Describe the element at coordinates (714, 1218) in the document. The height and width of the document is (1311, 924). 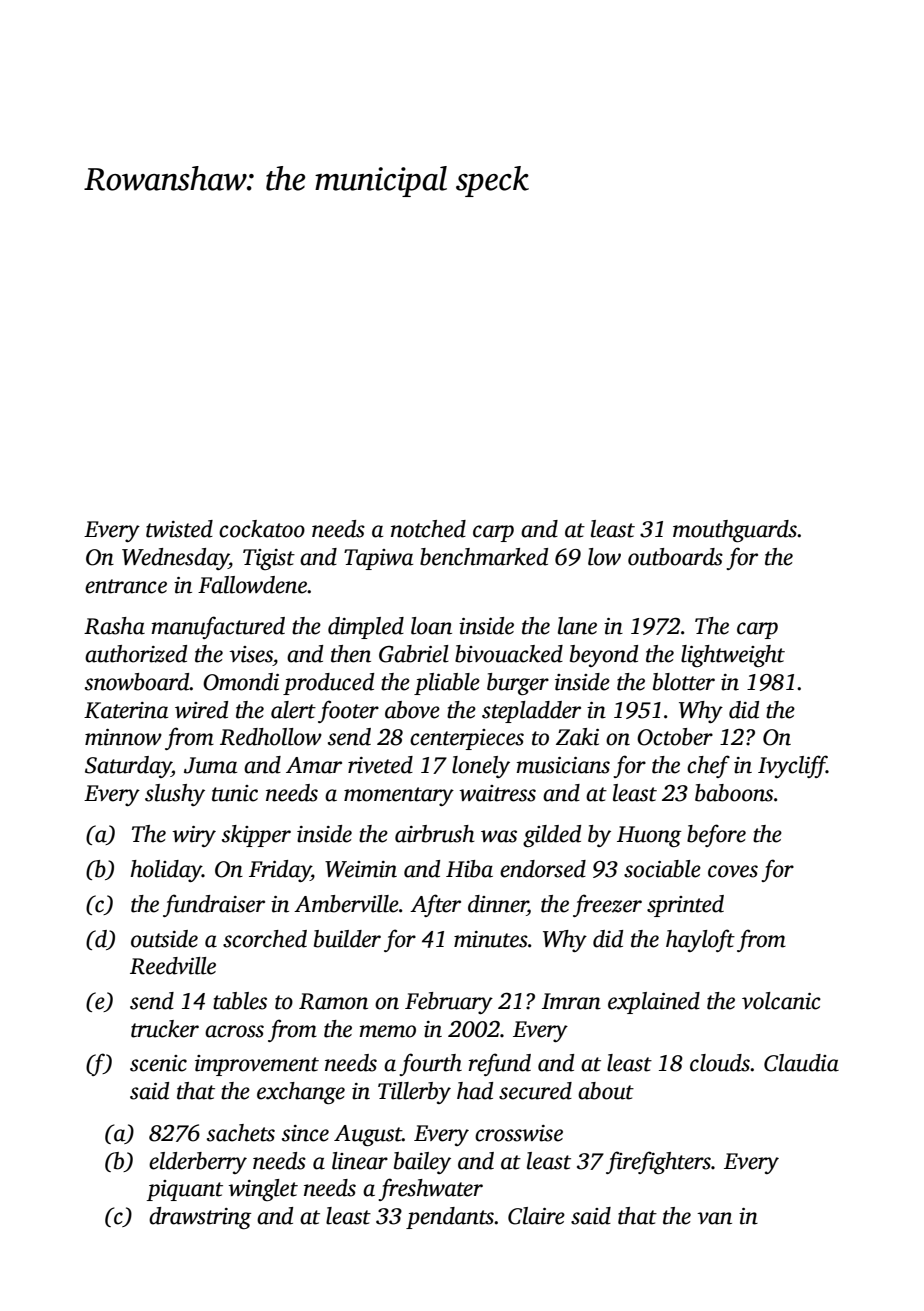
I see `van` at that location.
